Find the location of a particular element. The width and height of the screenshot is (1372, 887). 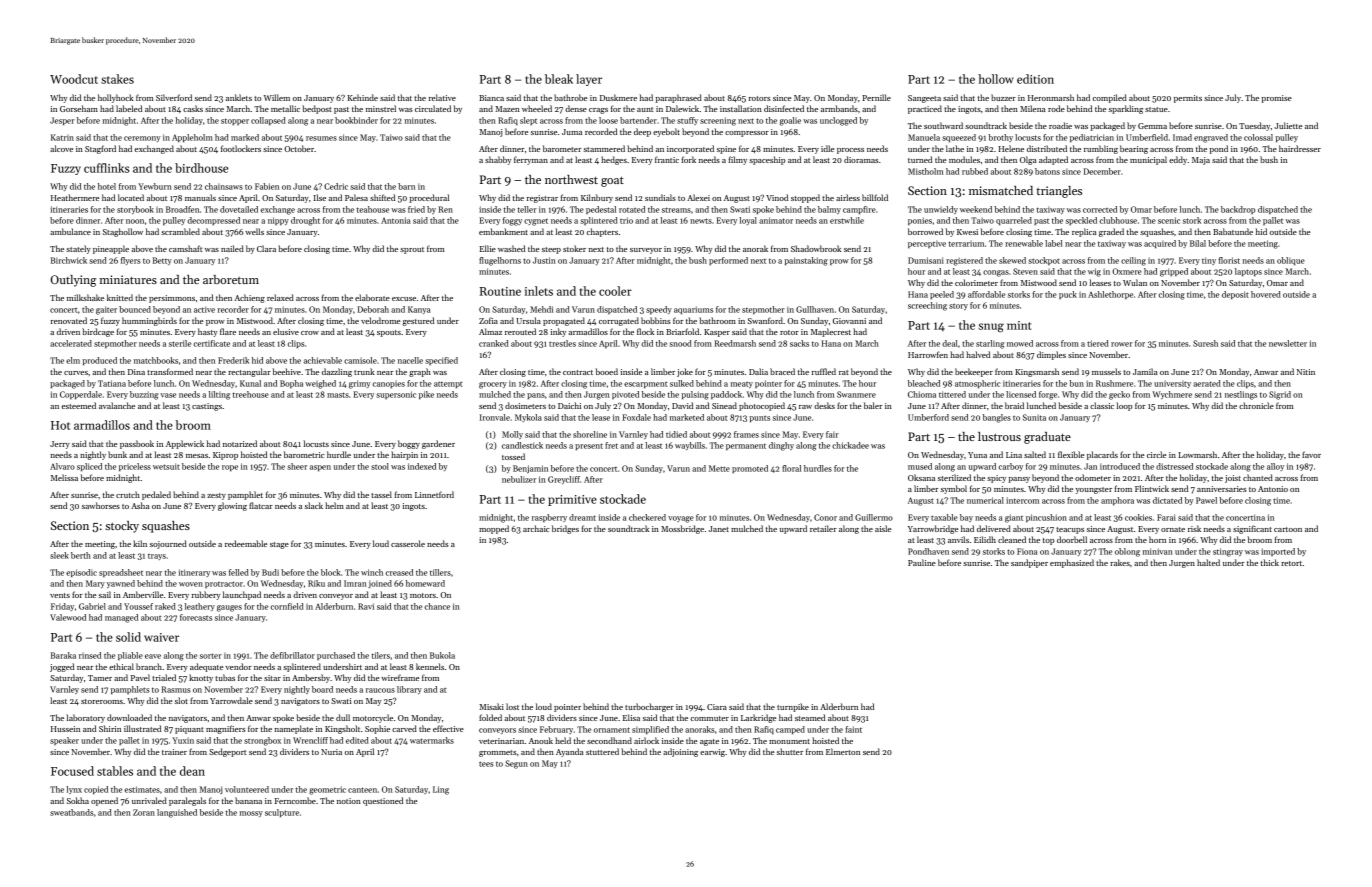

located is located at coordinates (131, 197).
